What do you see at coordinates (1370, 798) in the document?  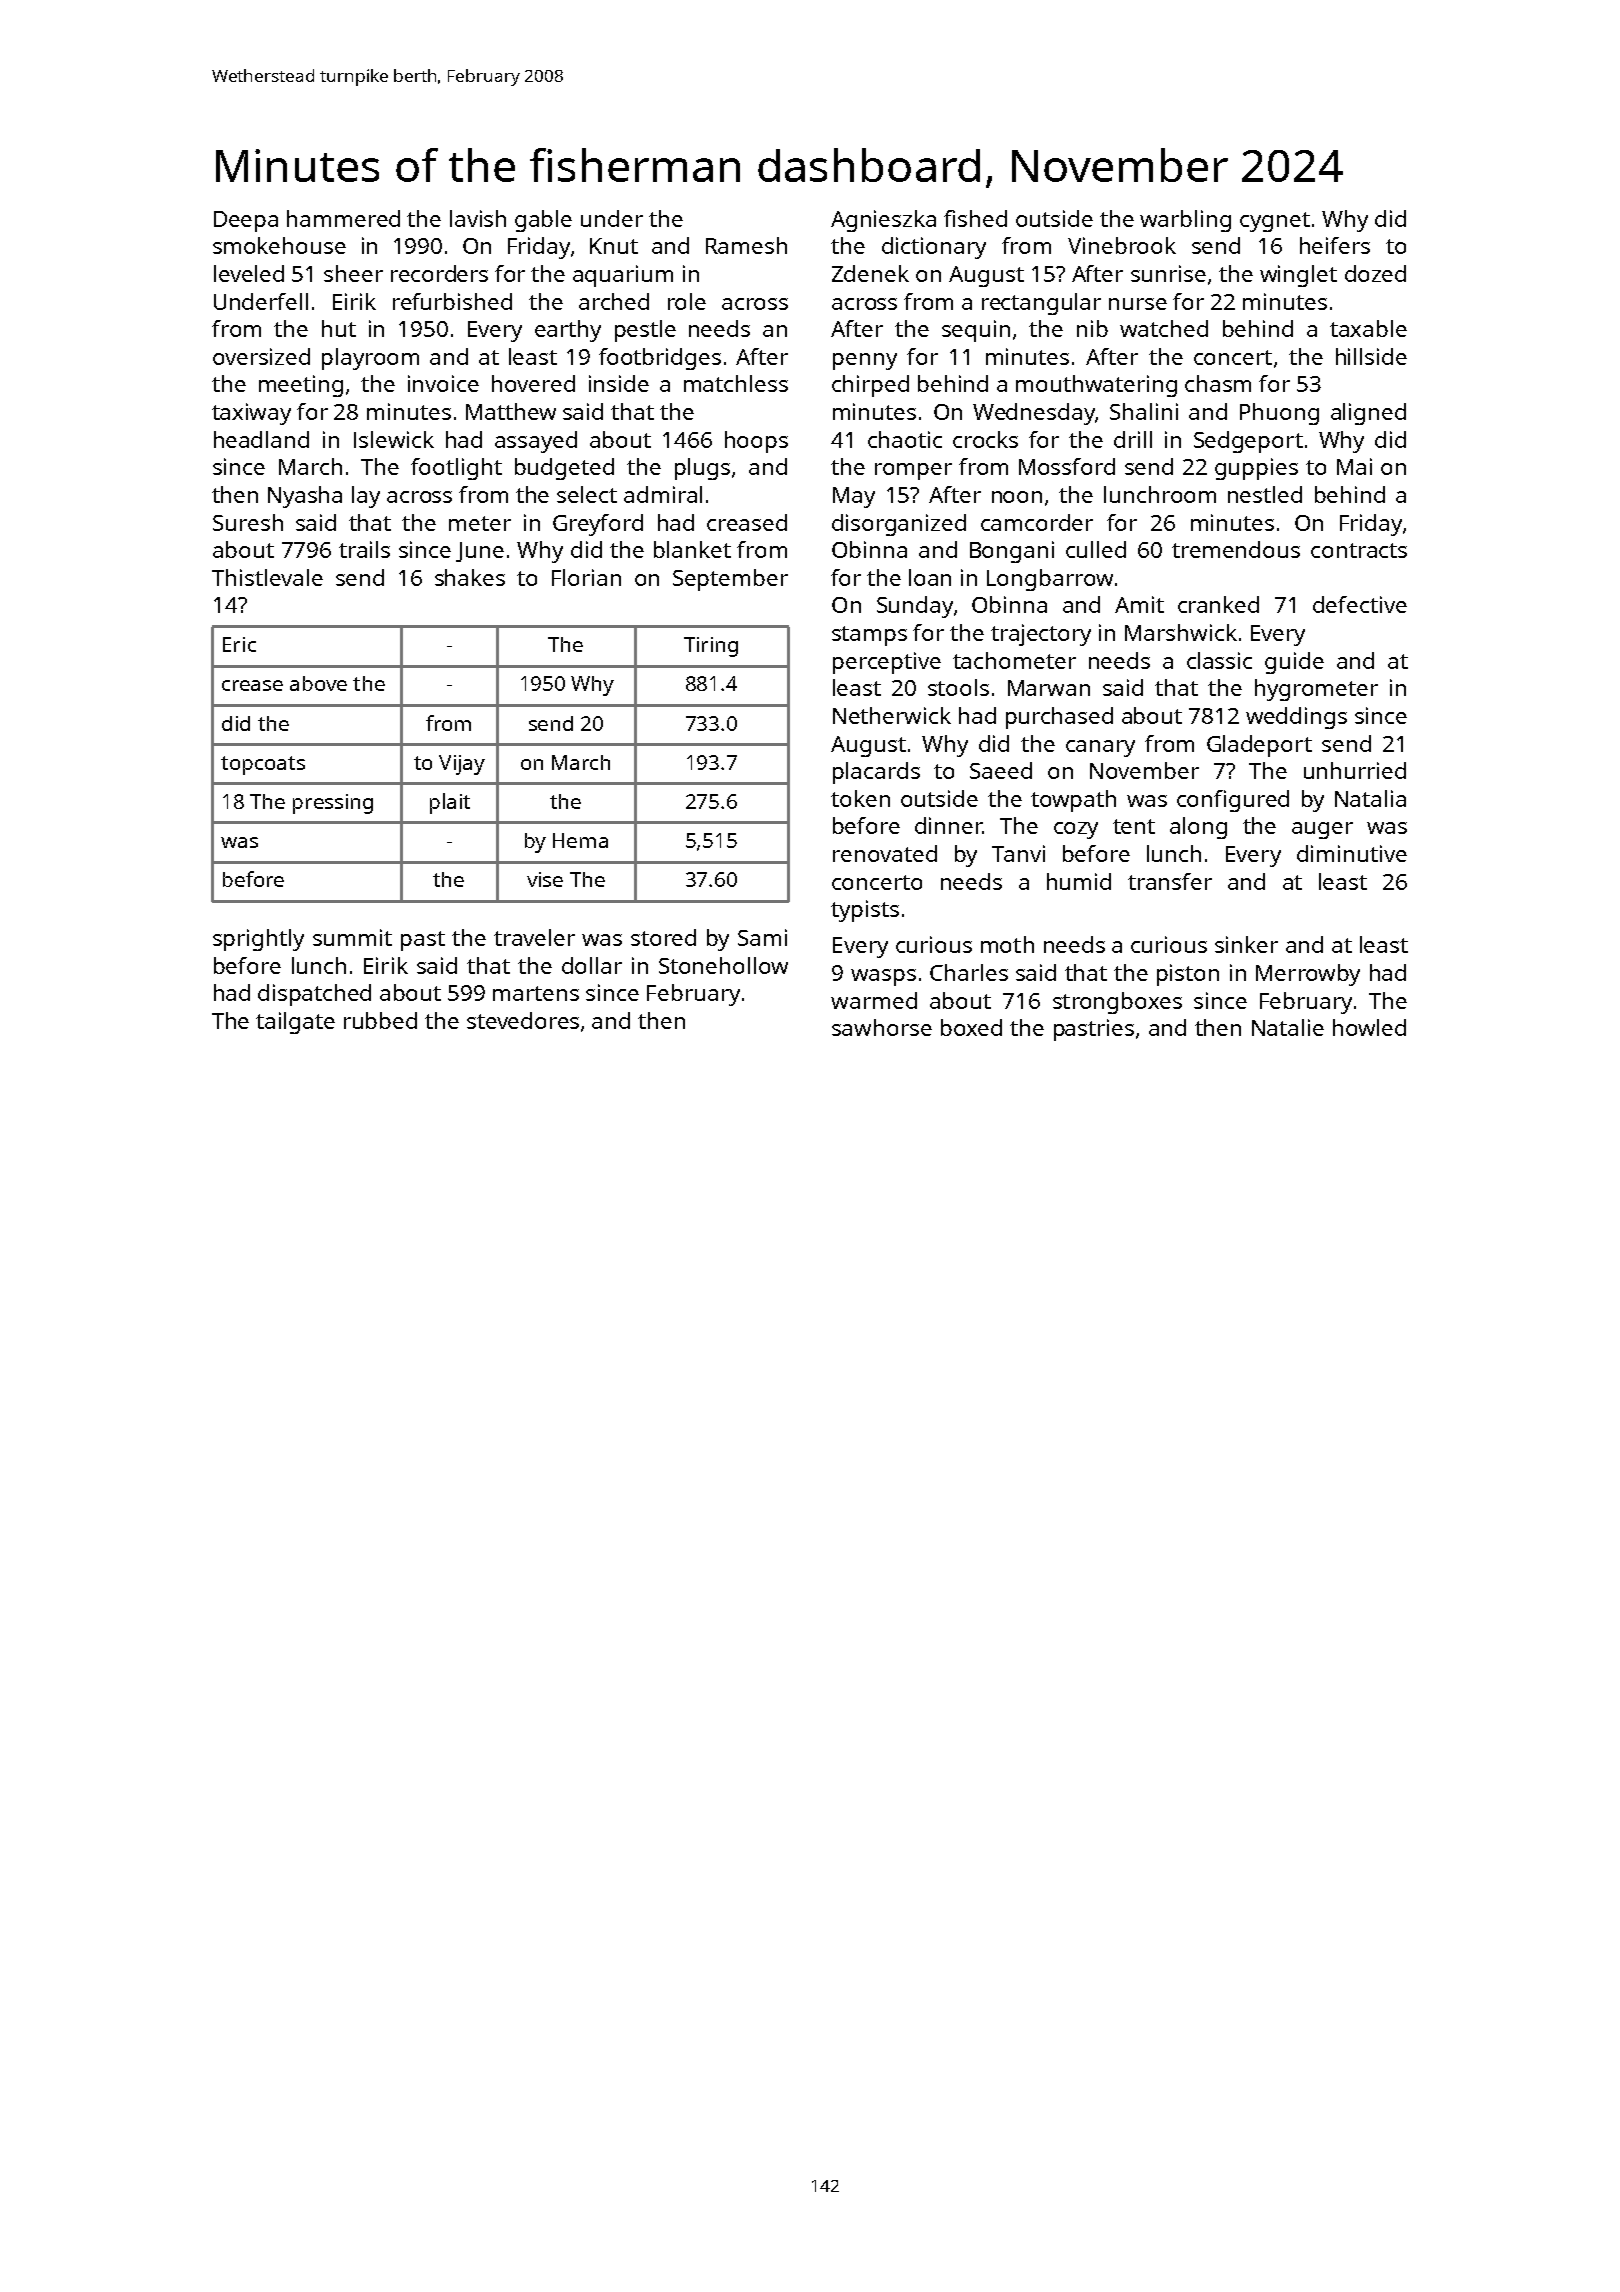 I see `Natalia` at bounding box center [1370, 798].
